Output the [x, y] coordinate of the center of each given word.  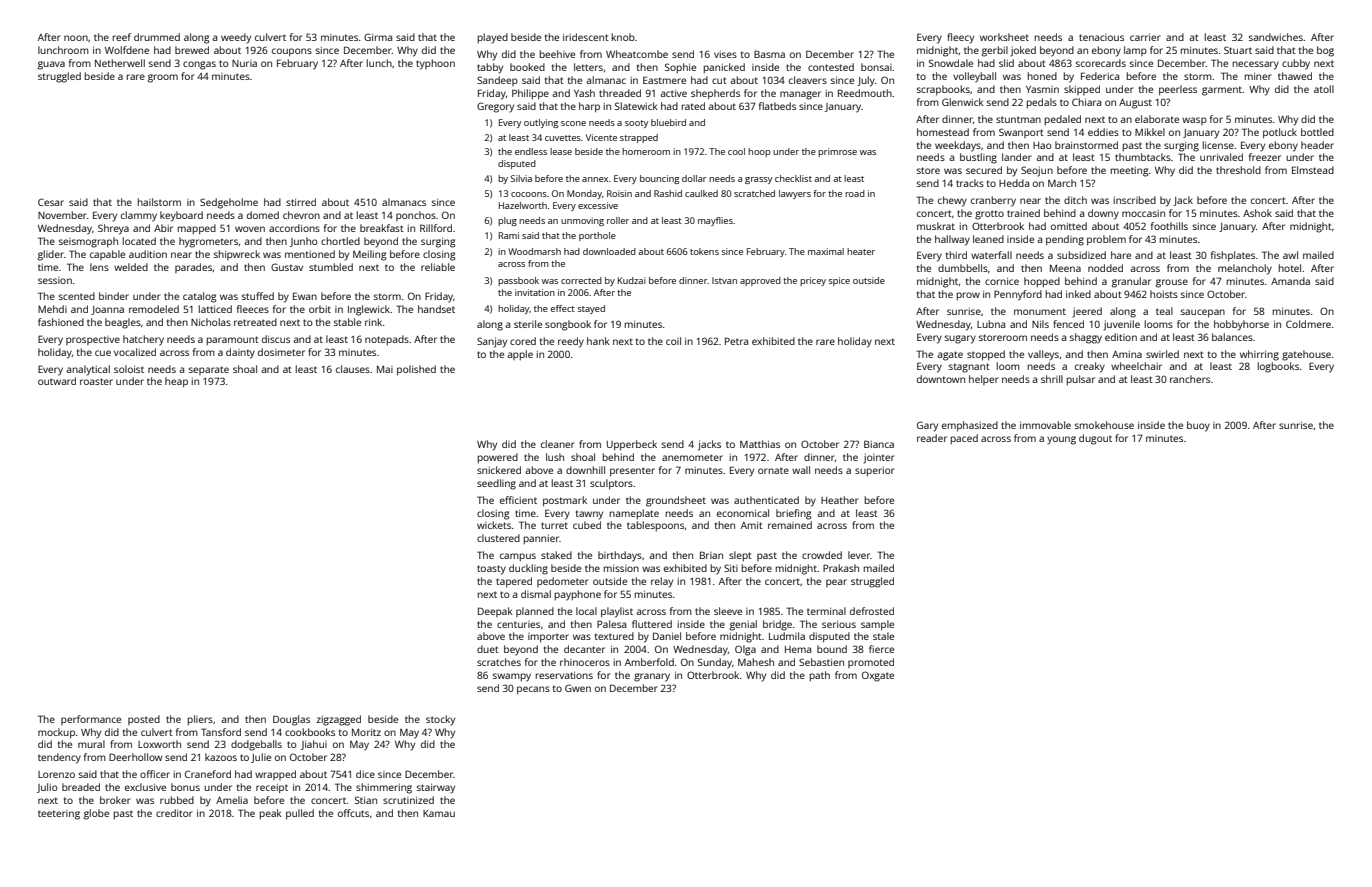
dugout [1095, 439]
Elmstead [1313, 170]
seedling [496, 484]
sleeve [728, 611]
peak [271, 814]
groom [163, 78]
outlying [541, 123]
